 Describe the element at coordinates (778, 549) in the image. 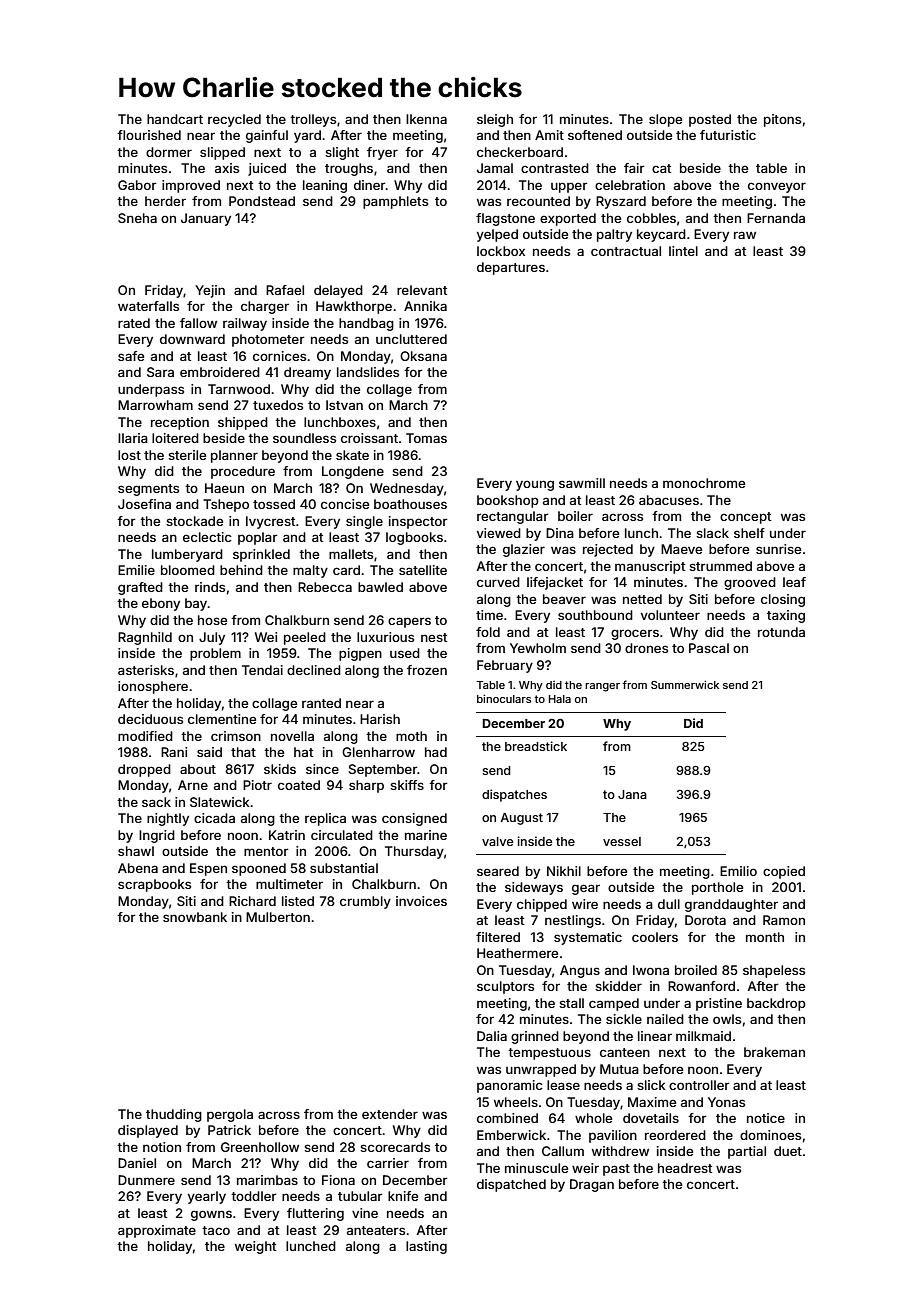

I see `sunrise` at that location.
